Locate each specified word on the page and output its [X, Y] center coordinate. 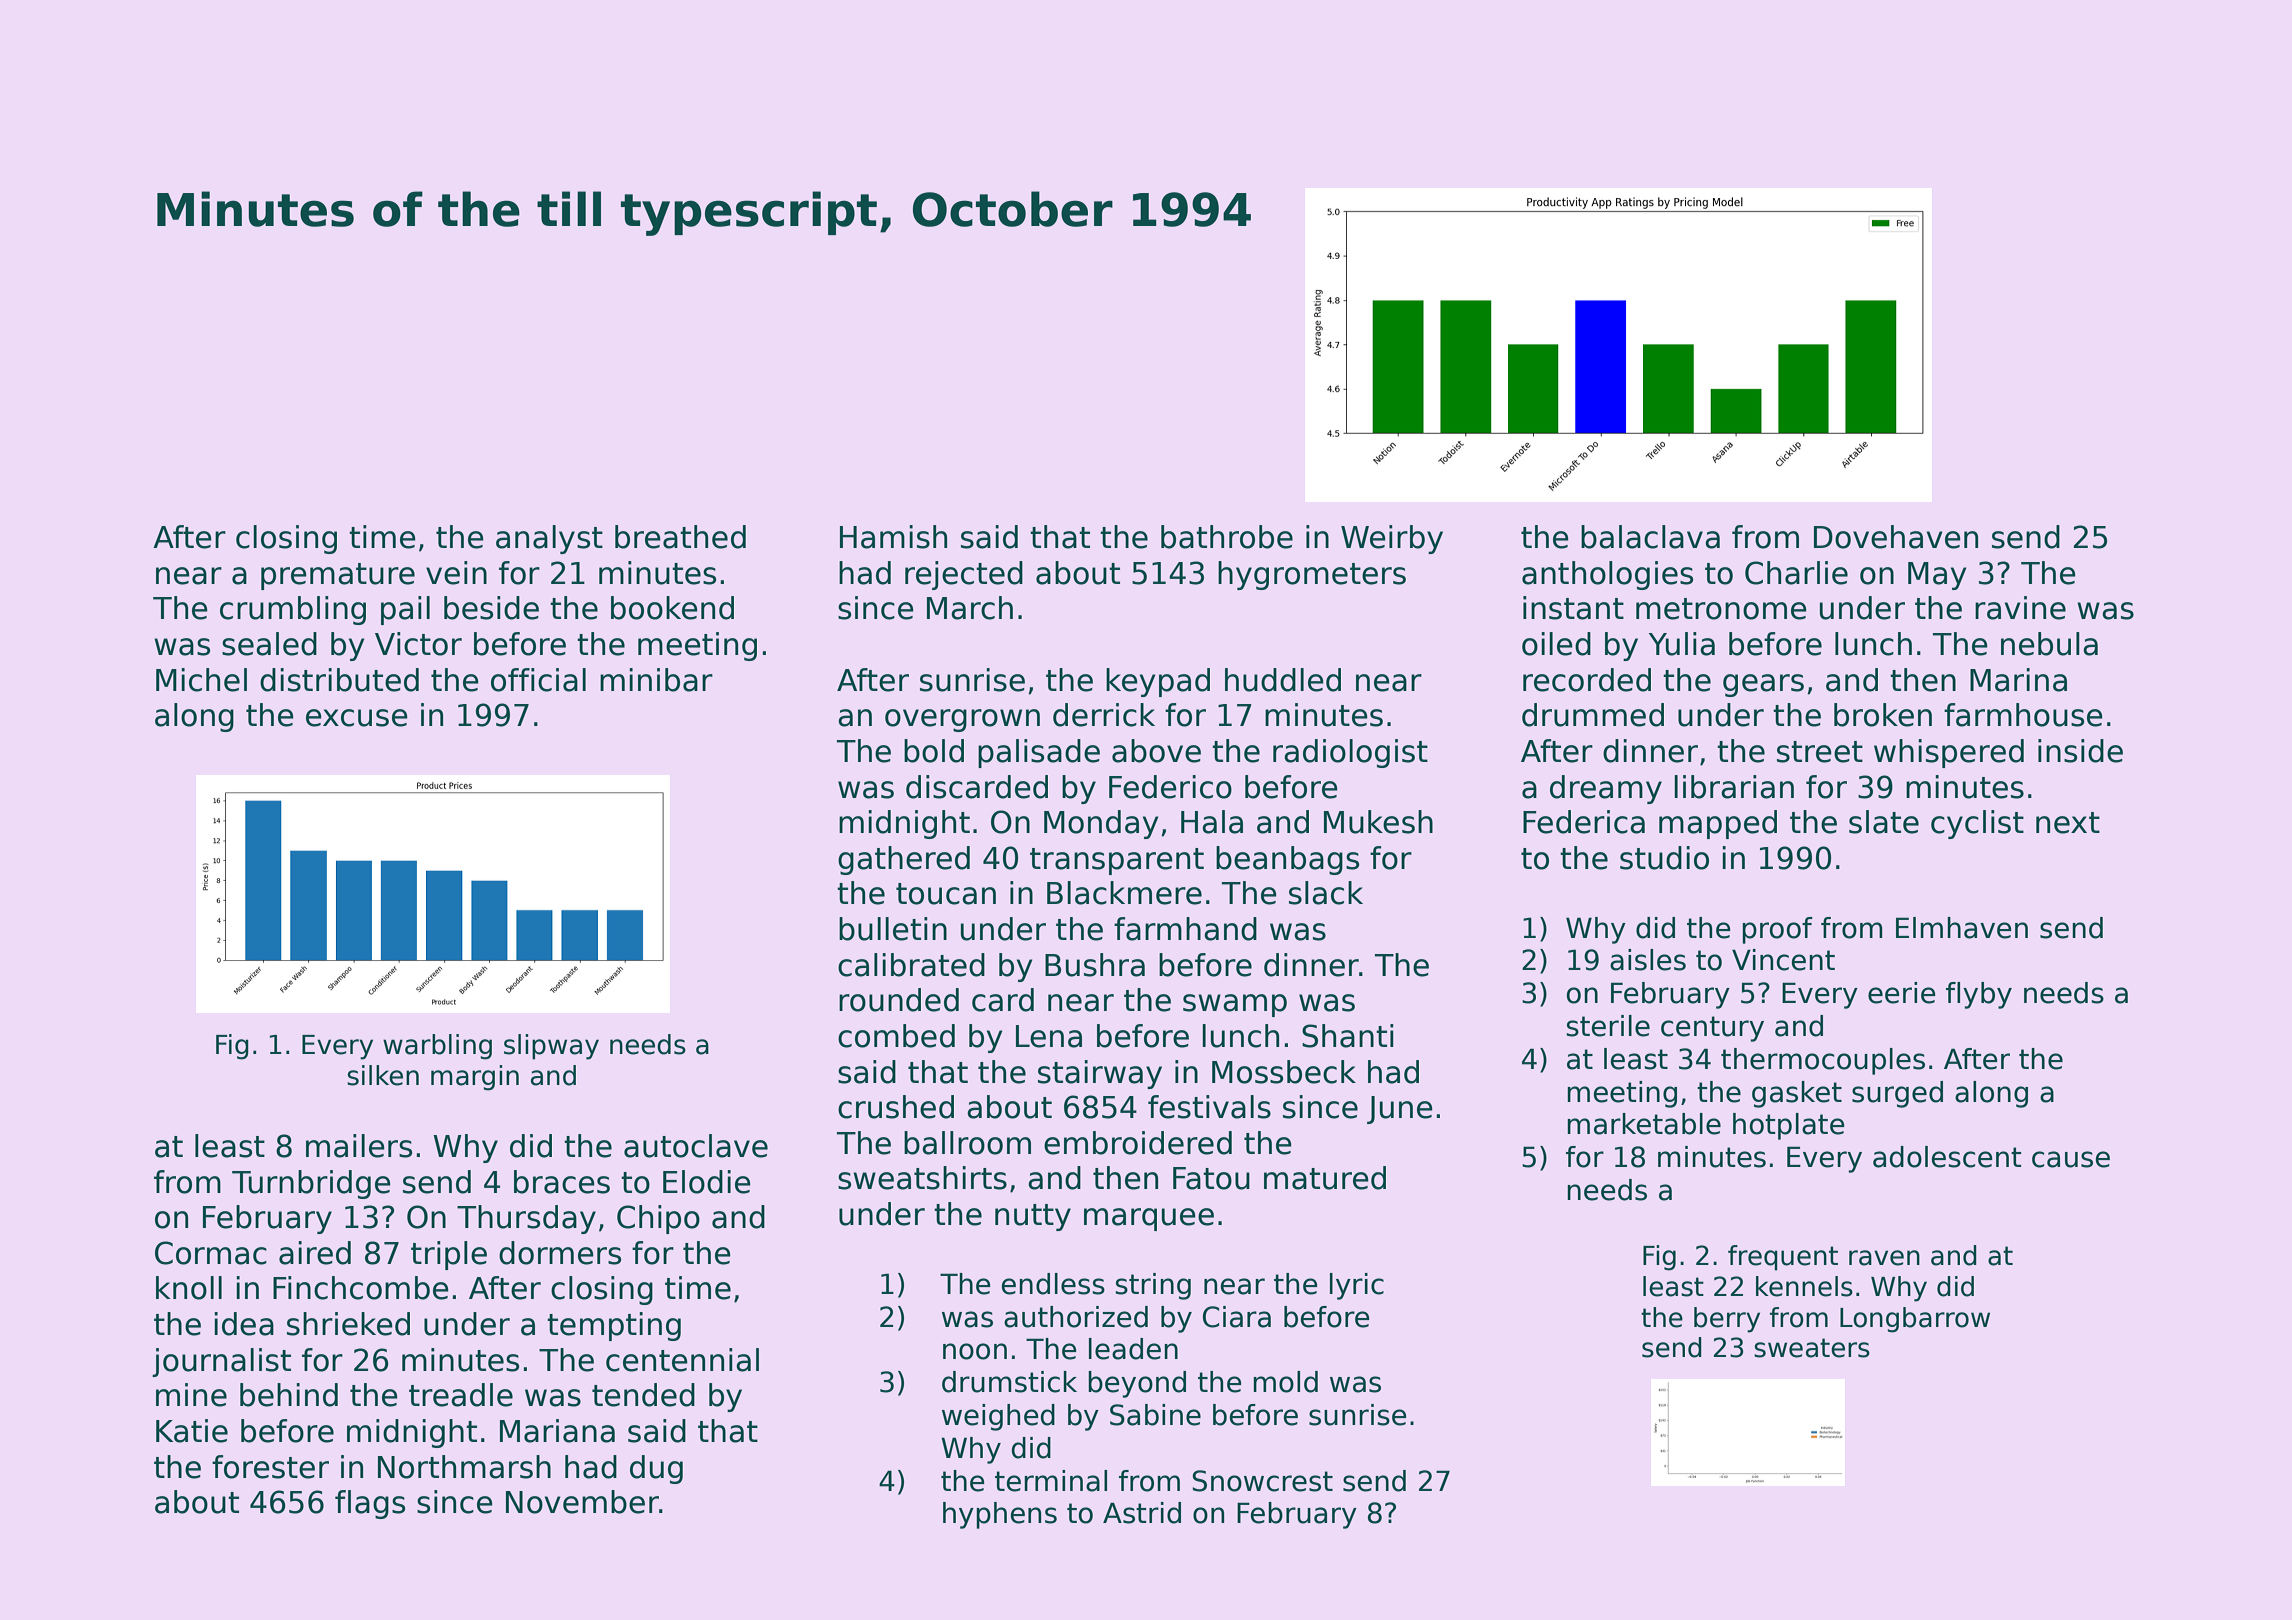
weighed [998, 1417]
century [1712, 1029]
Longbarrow [1915, 1320]
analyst [549, 539]
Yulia [1682, 644]
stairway [1100, 1074]
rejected [964, 575]
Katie [192, 1431]
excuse [357, 718]
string [1153, 1286]
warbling [437, 1047]
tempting [614, 1326]
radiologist [1350, 753]
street [1820, 752]
